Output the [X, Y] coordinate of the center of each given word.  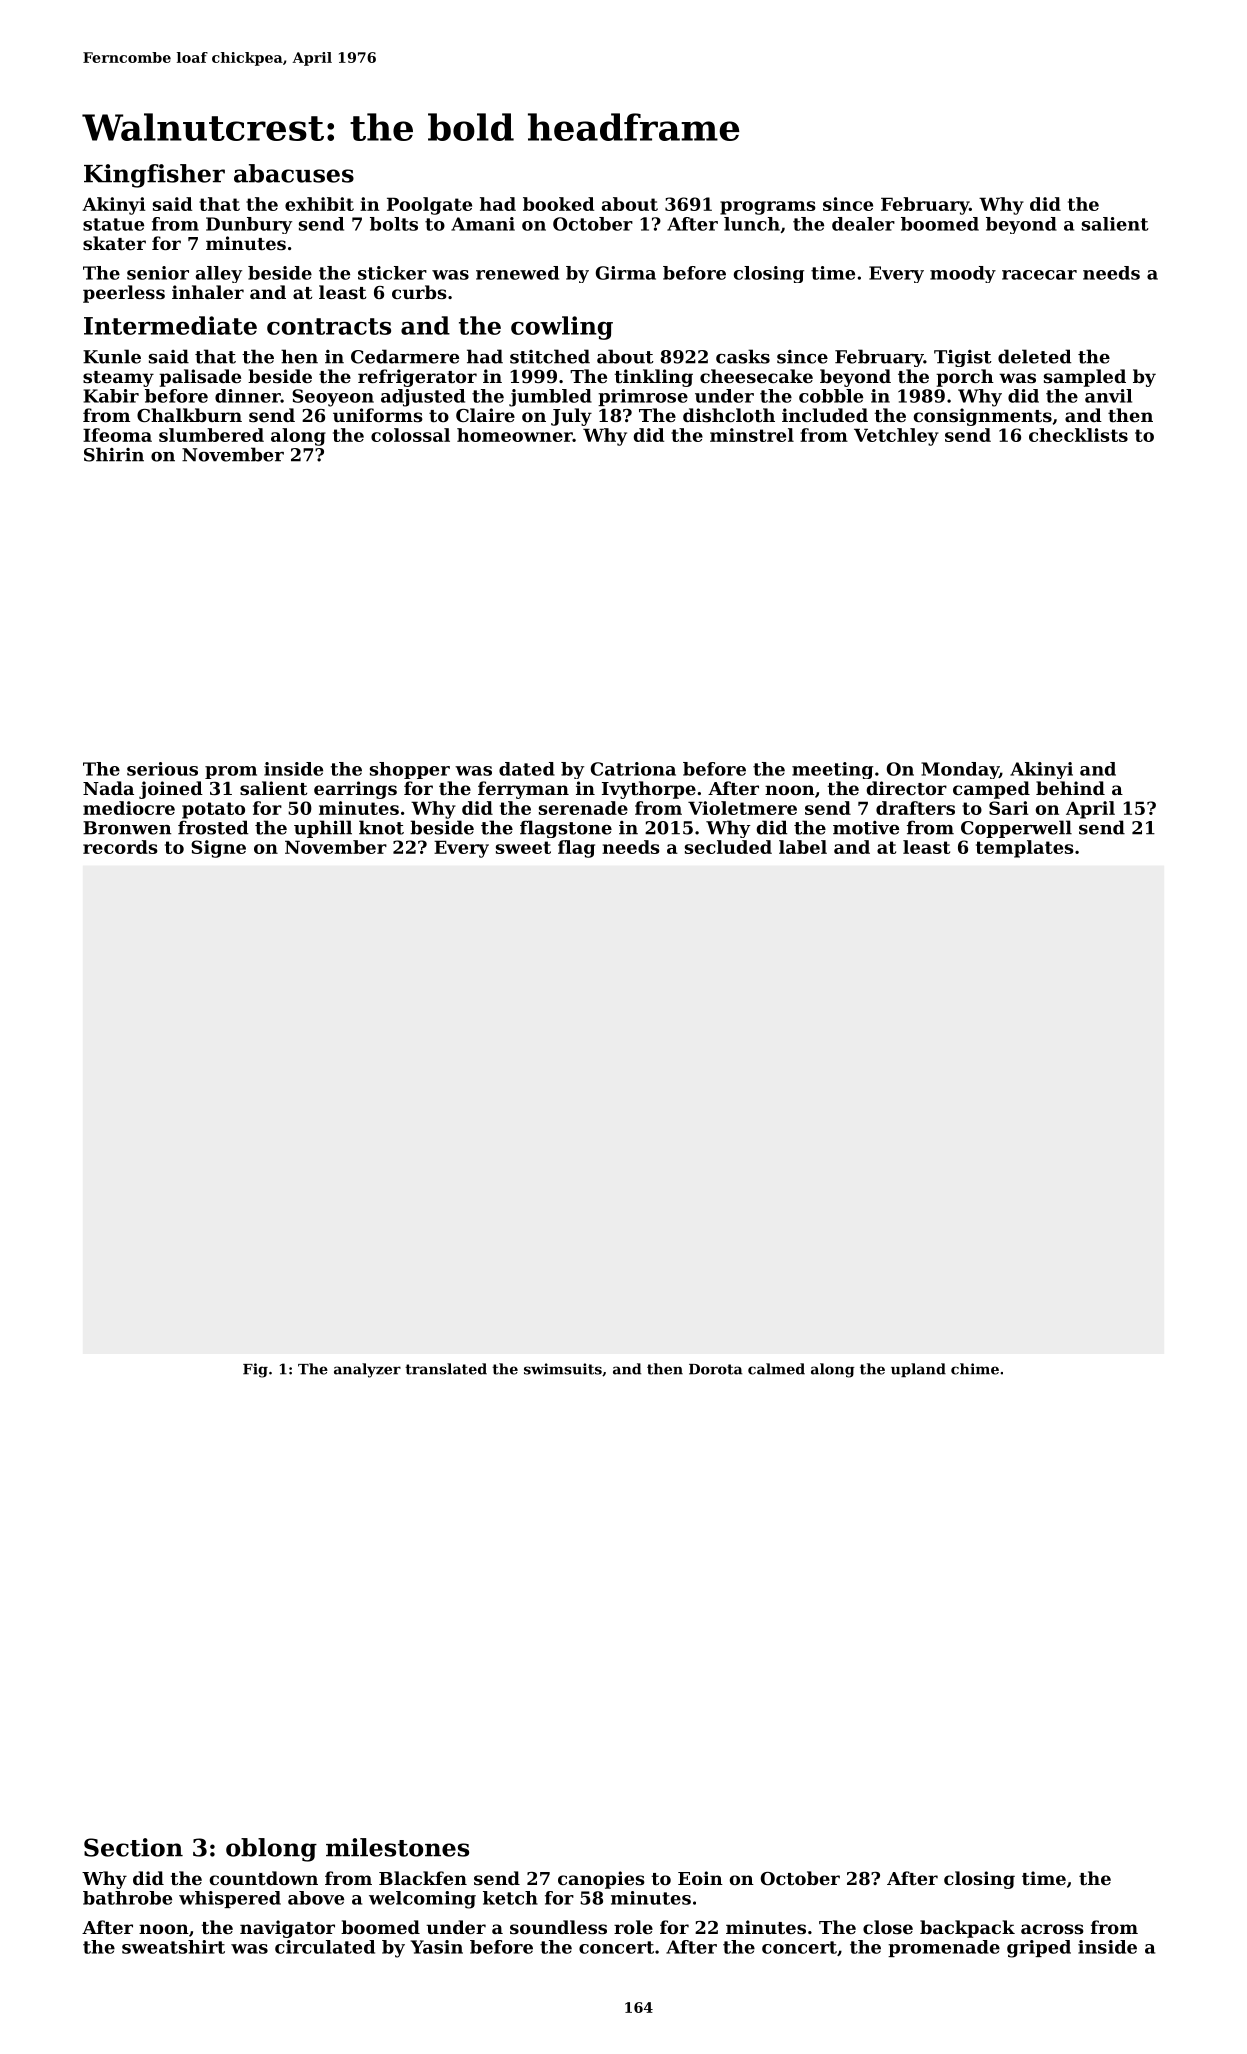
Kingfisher [154, 176]
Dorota [716, 1369]
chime [975, 1369]
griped [1039, 1949]
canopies [601, 1880]
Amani [483, 224]
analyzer [367, 1370]
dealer [863, 224]
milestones [397, 1847]
